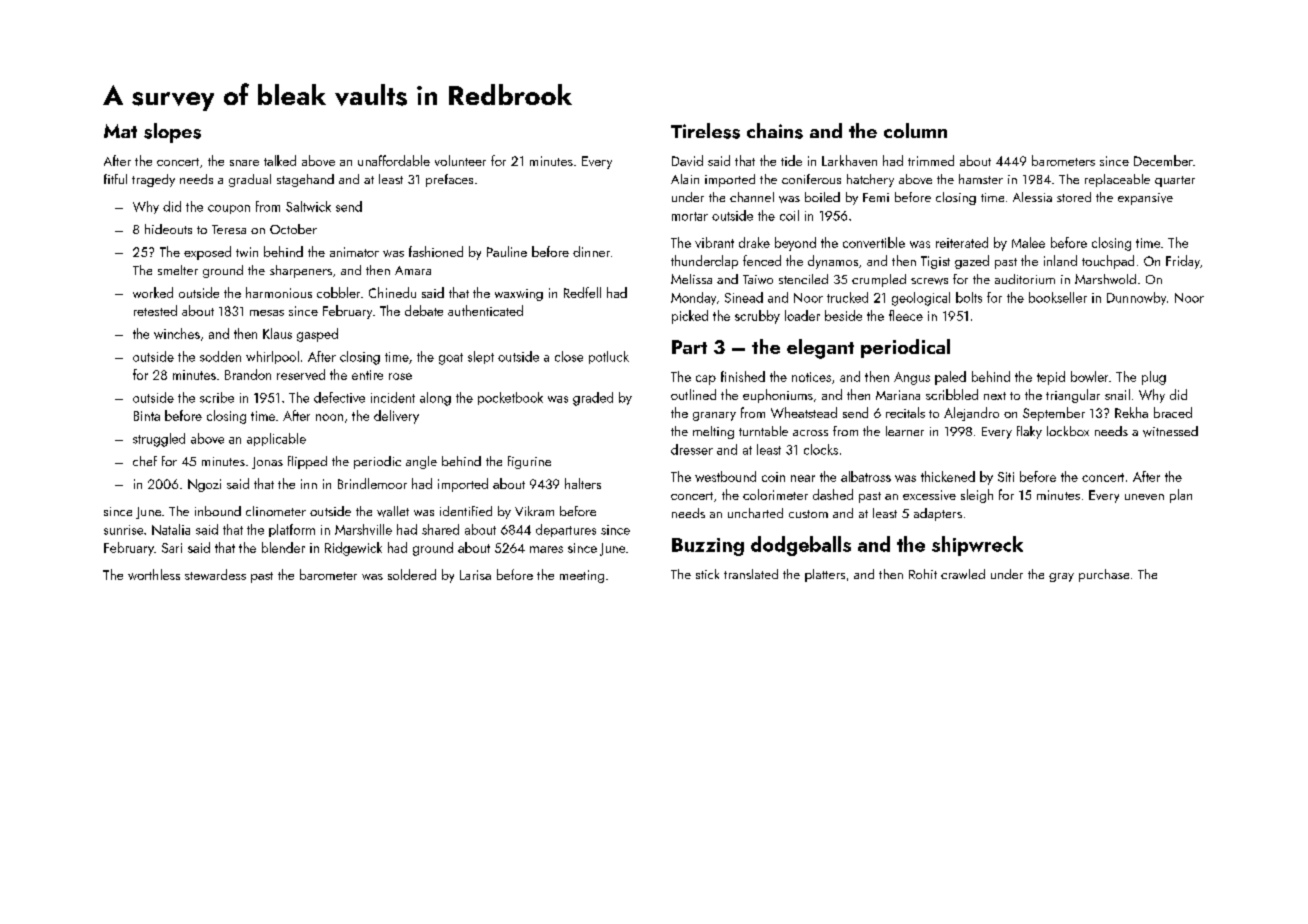 Image resolution: width=1308 pixels, height=924 pixels. Describe the element at coordinates (394, 160) in the document. I see `unaffordable` at that location.
